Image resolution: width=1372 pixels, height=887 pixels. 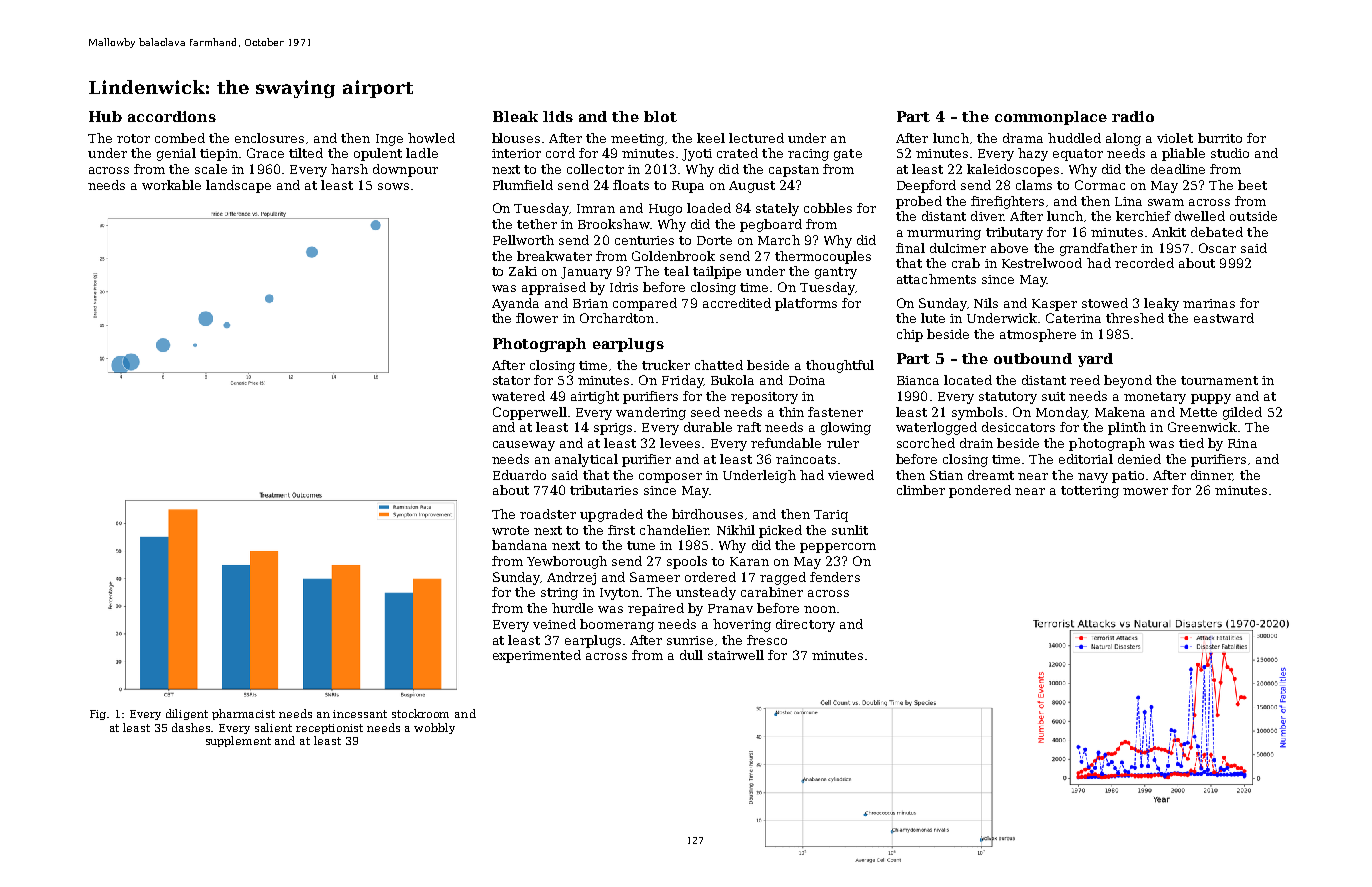 What do you see at coordinates (786, 443) in the screenshot?
I see `refundable` at bounding box center [786, 443].
